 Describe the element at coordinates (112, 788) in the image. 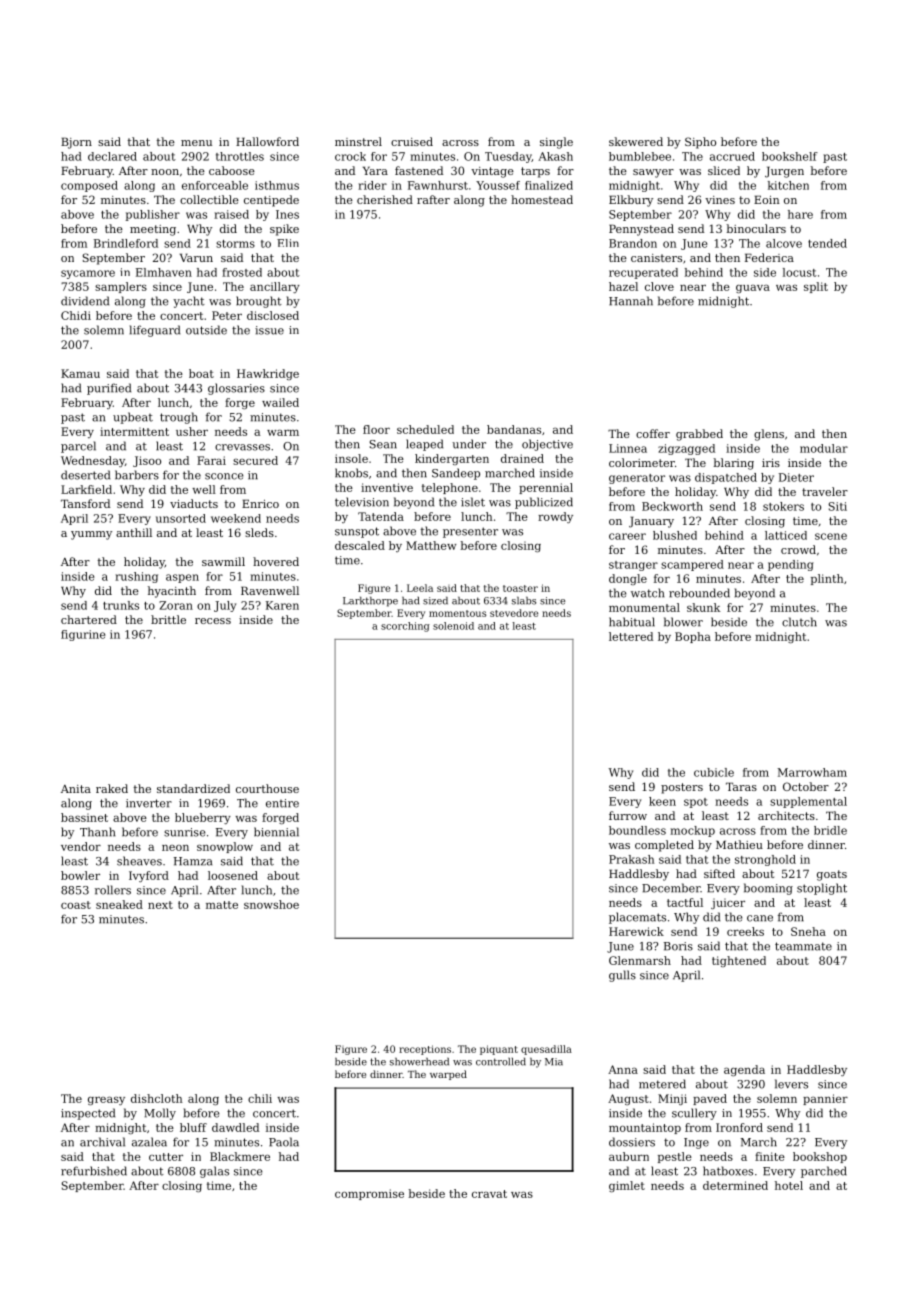

I see `raked` at that location.
